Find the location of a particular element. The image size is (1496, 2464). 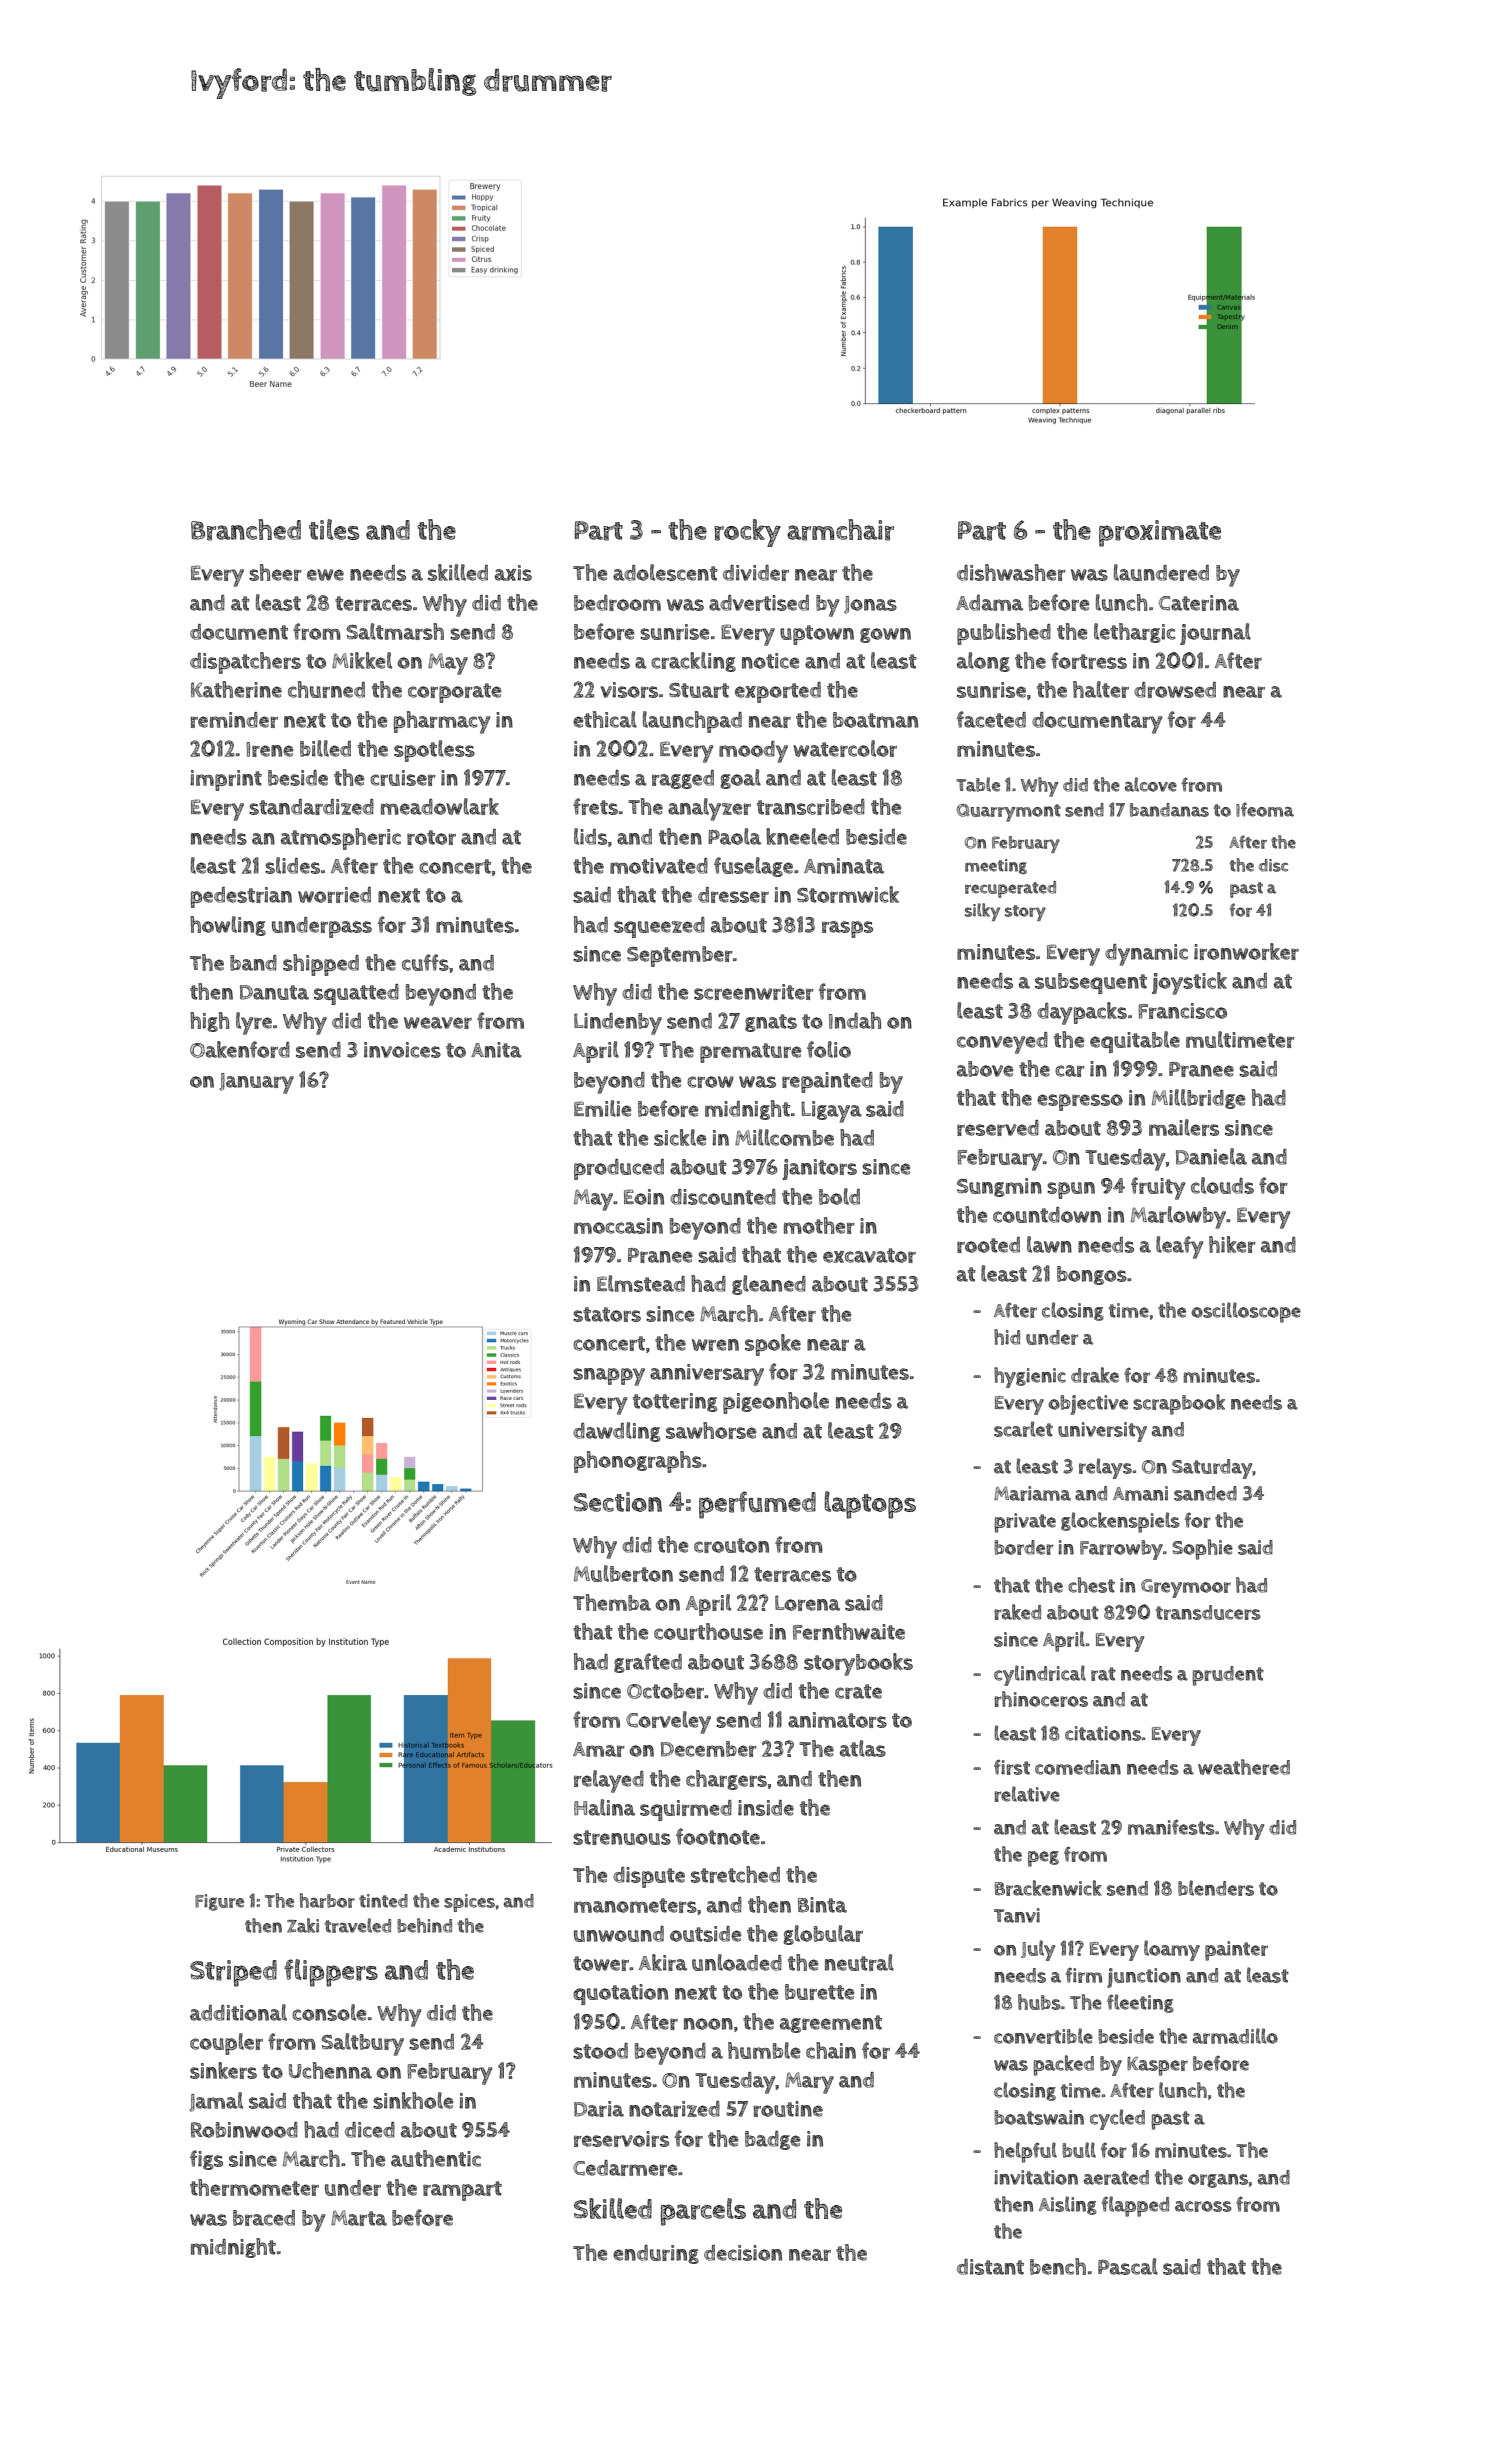

snappy is located at coordinates (609, 1377).
